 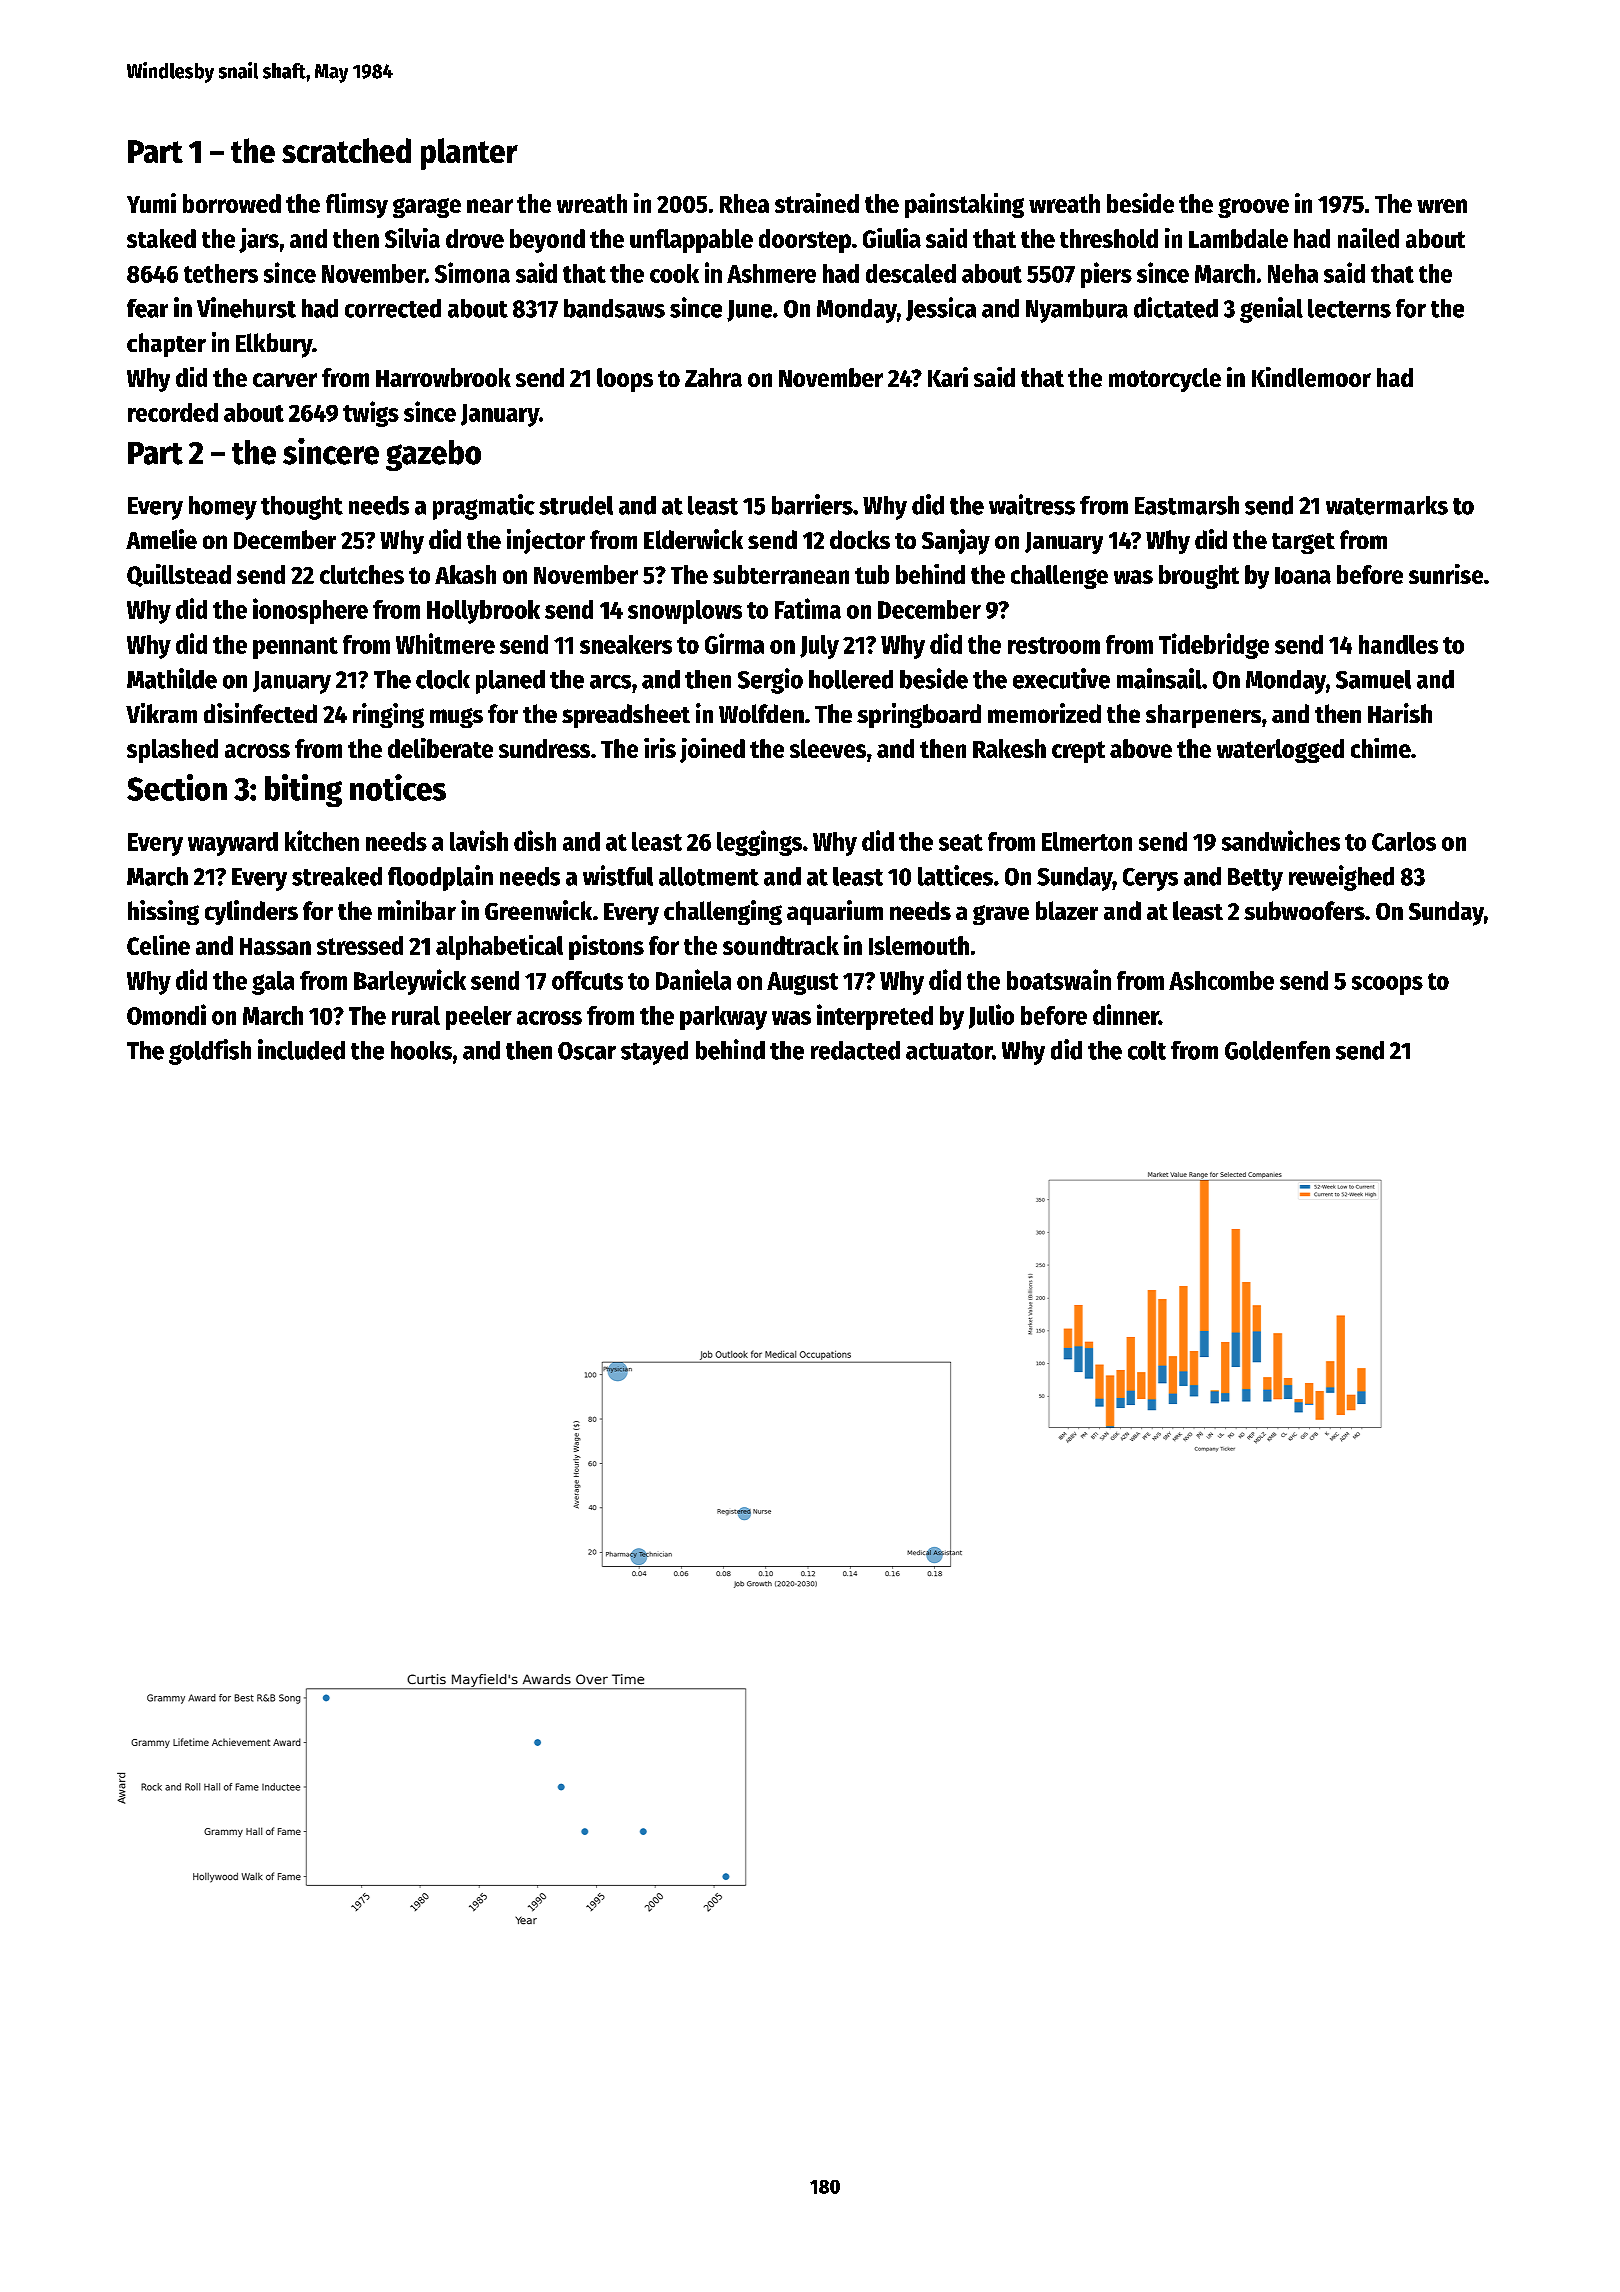 I want to click on motorcycle, so click(x=1165, y=380).
